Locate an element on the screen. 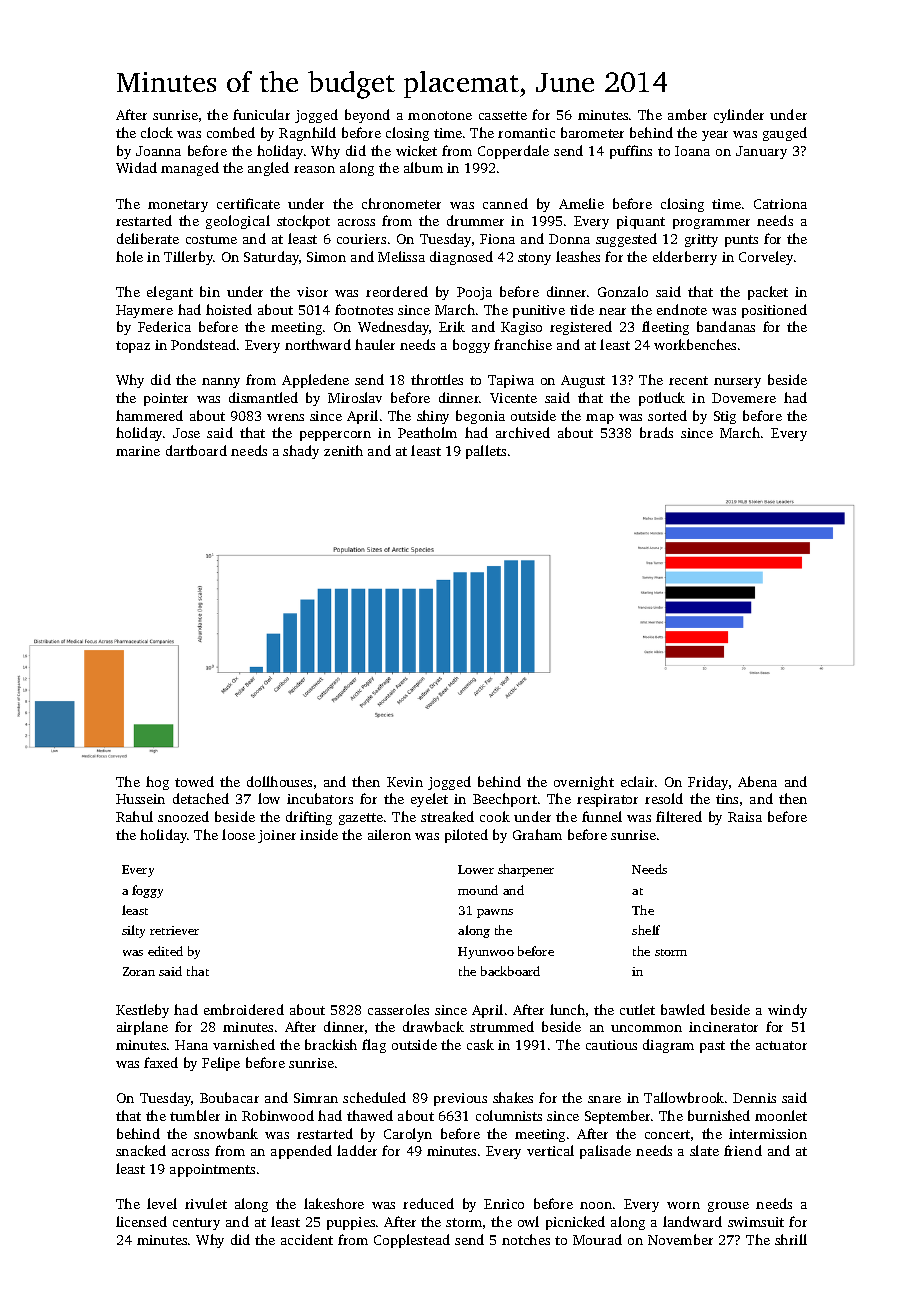 The image size is (924, 1308). Mourad is located at coordinates (597, 1239).
